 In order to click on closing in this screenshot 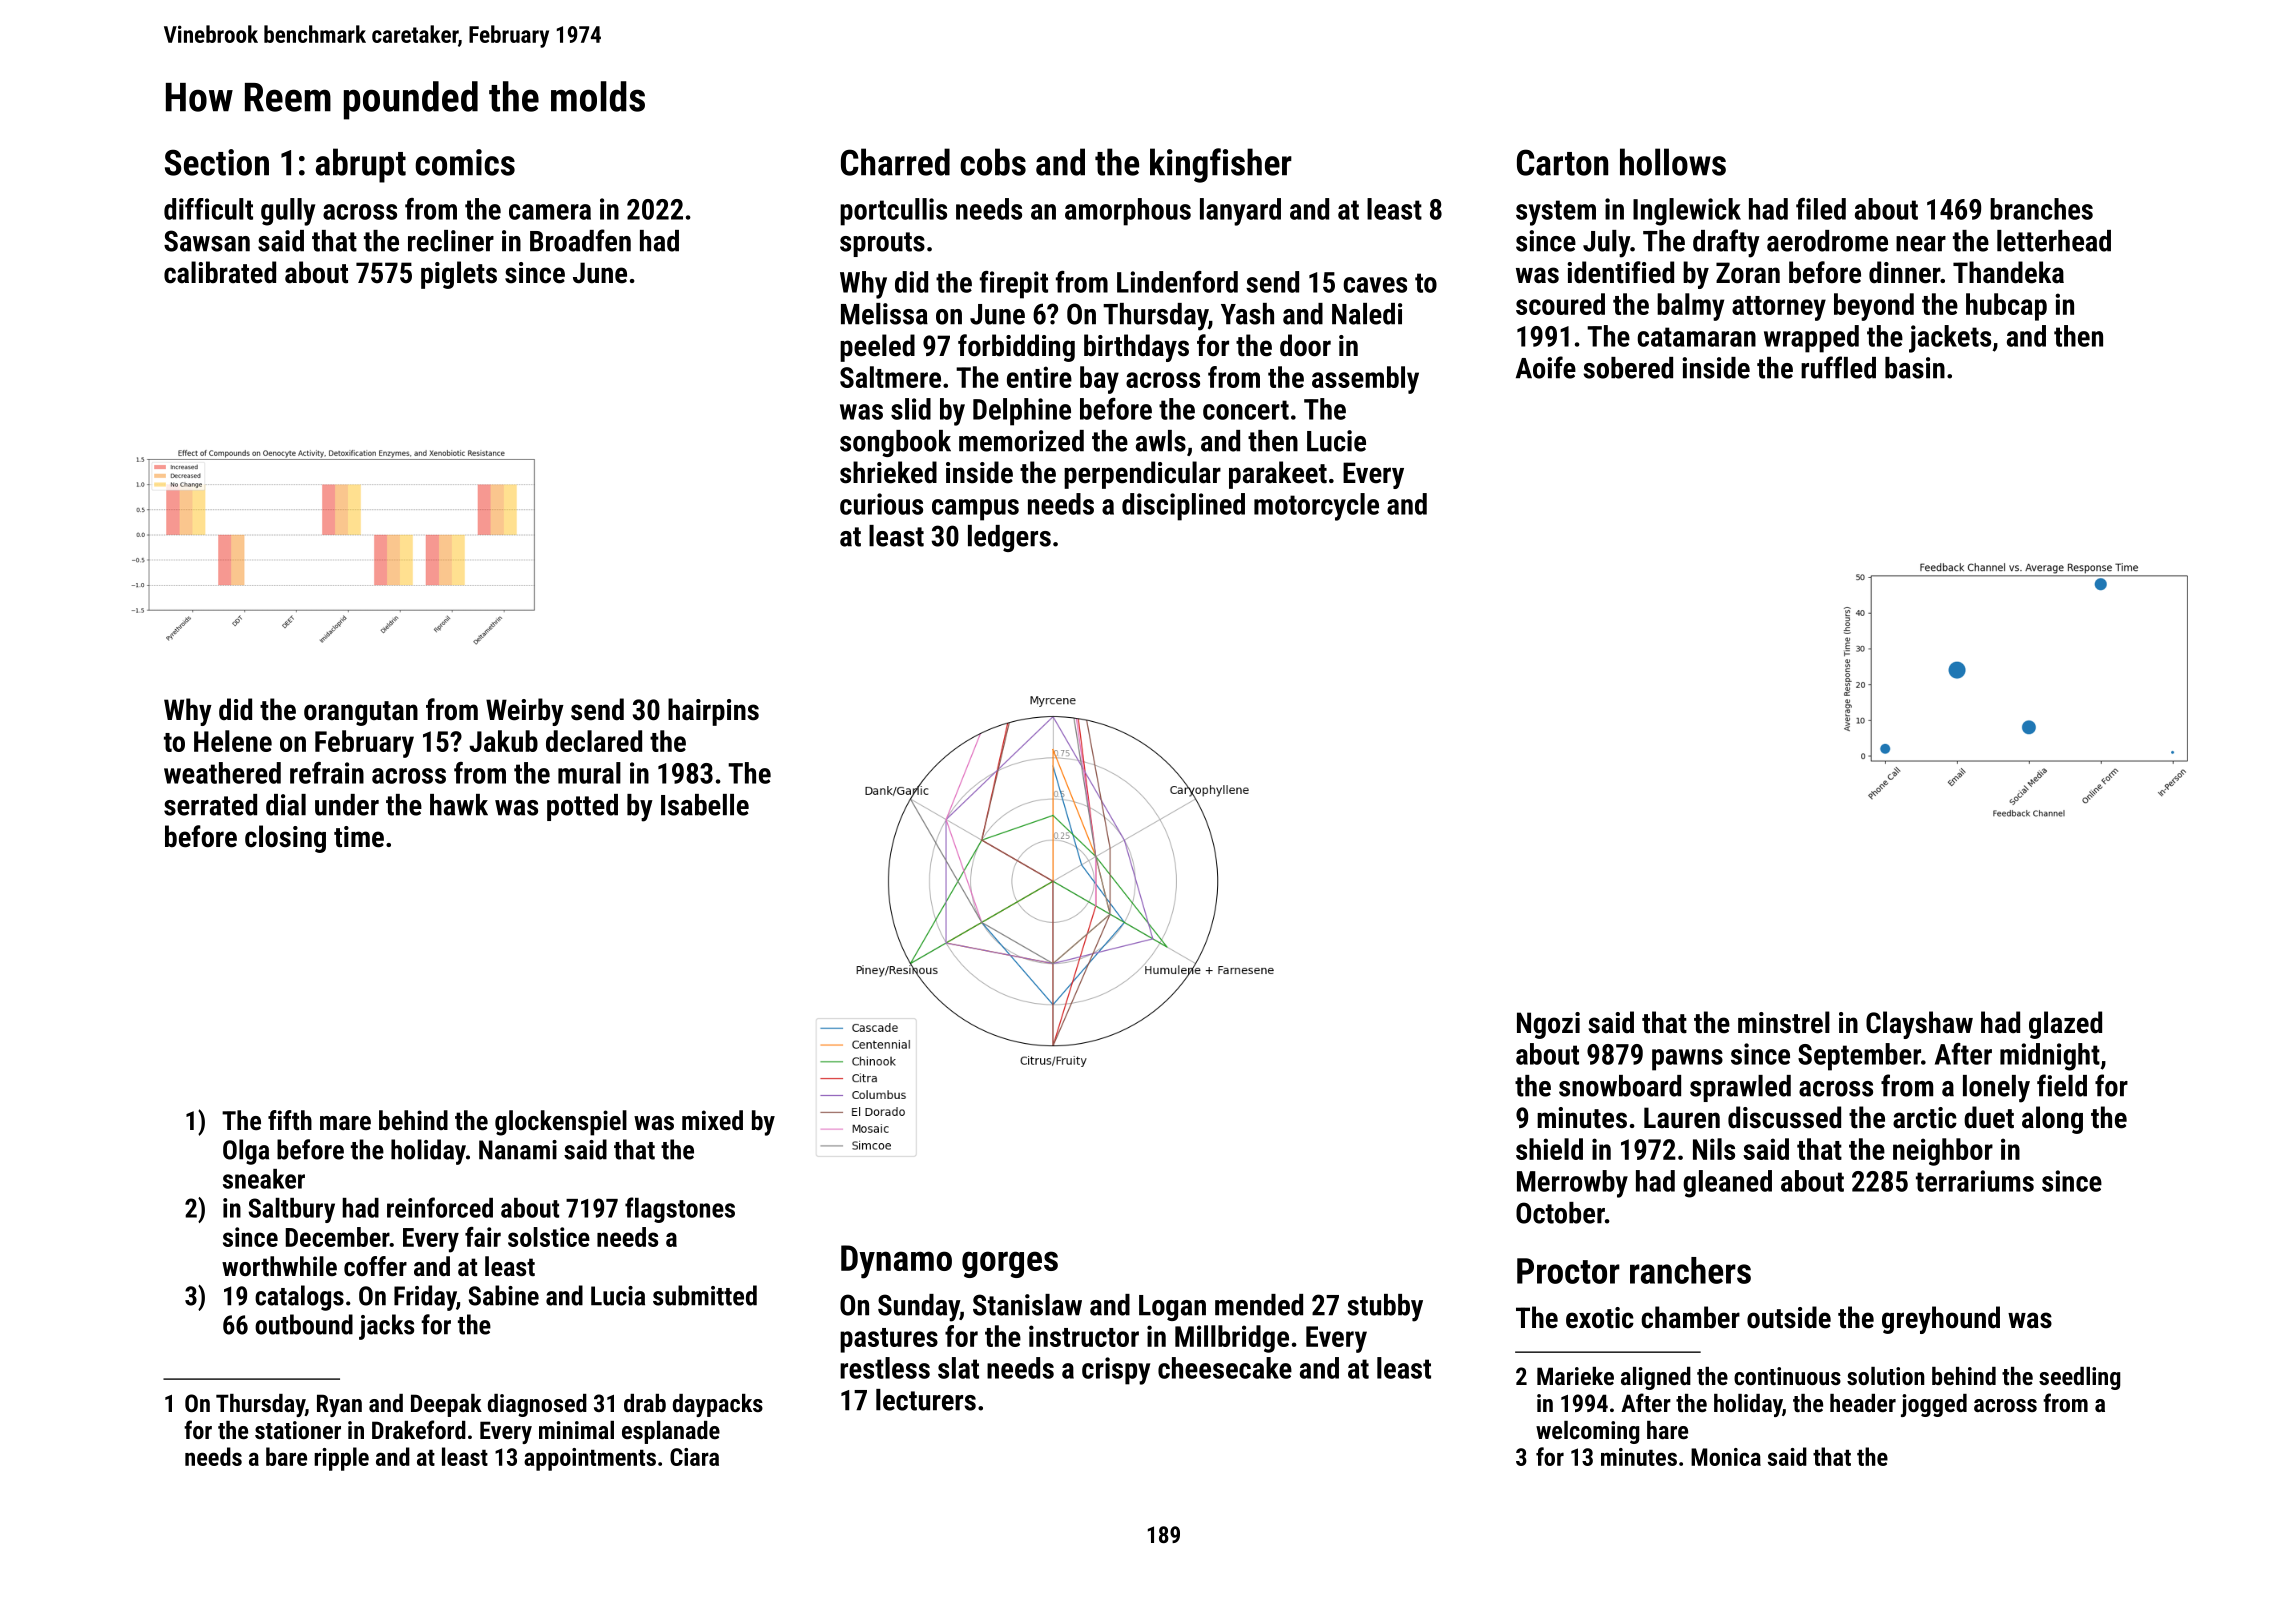, I will do `click(285, 839)`.
